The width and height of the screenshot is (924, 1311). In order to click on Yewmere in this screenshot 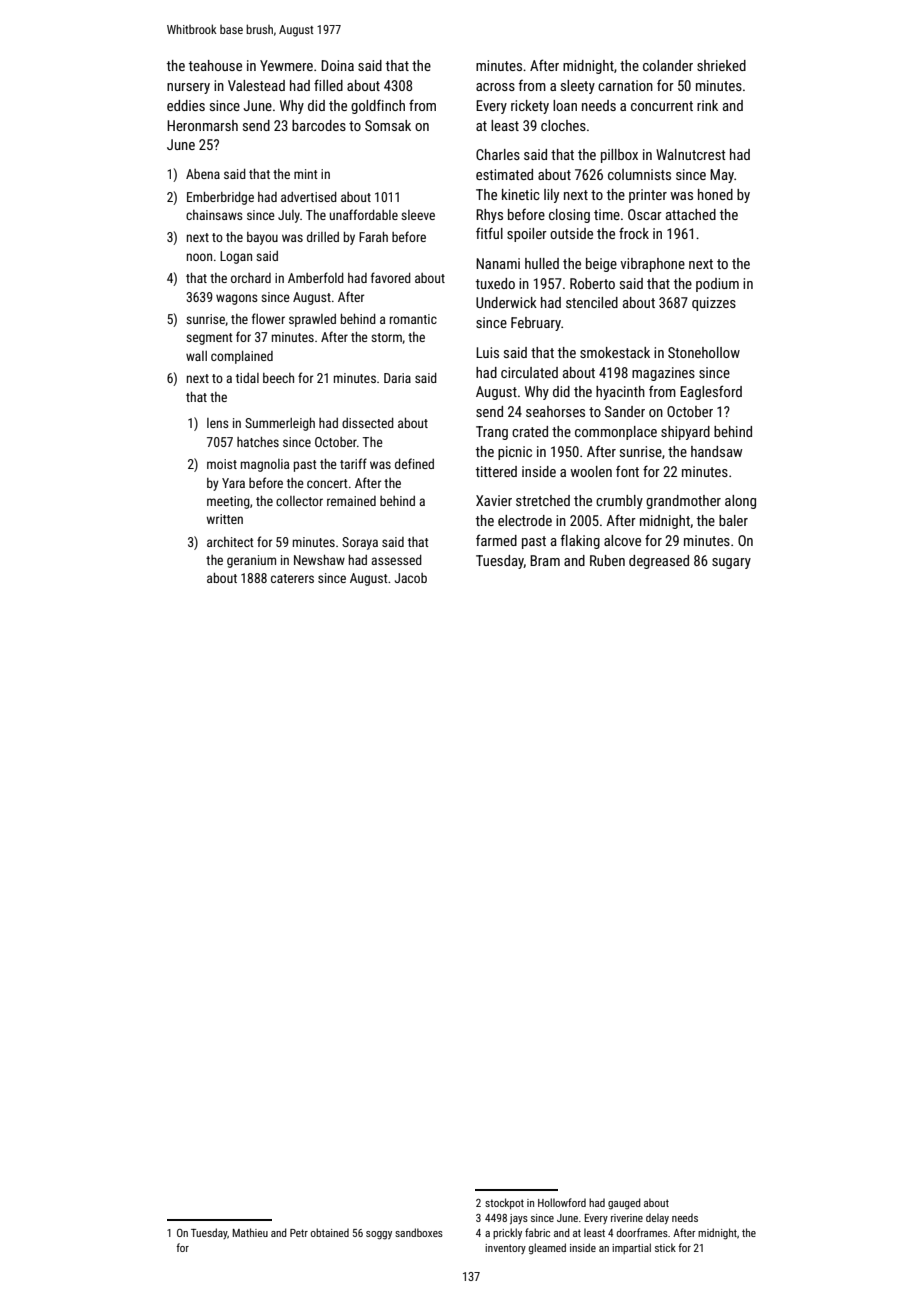, I will do `click(286, 65)`.
